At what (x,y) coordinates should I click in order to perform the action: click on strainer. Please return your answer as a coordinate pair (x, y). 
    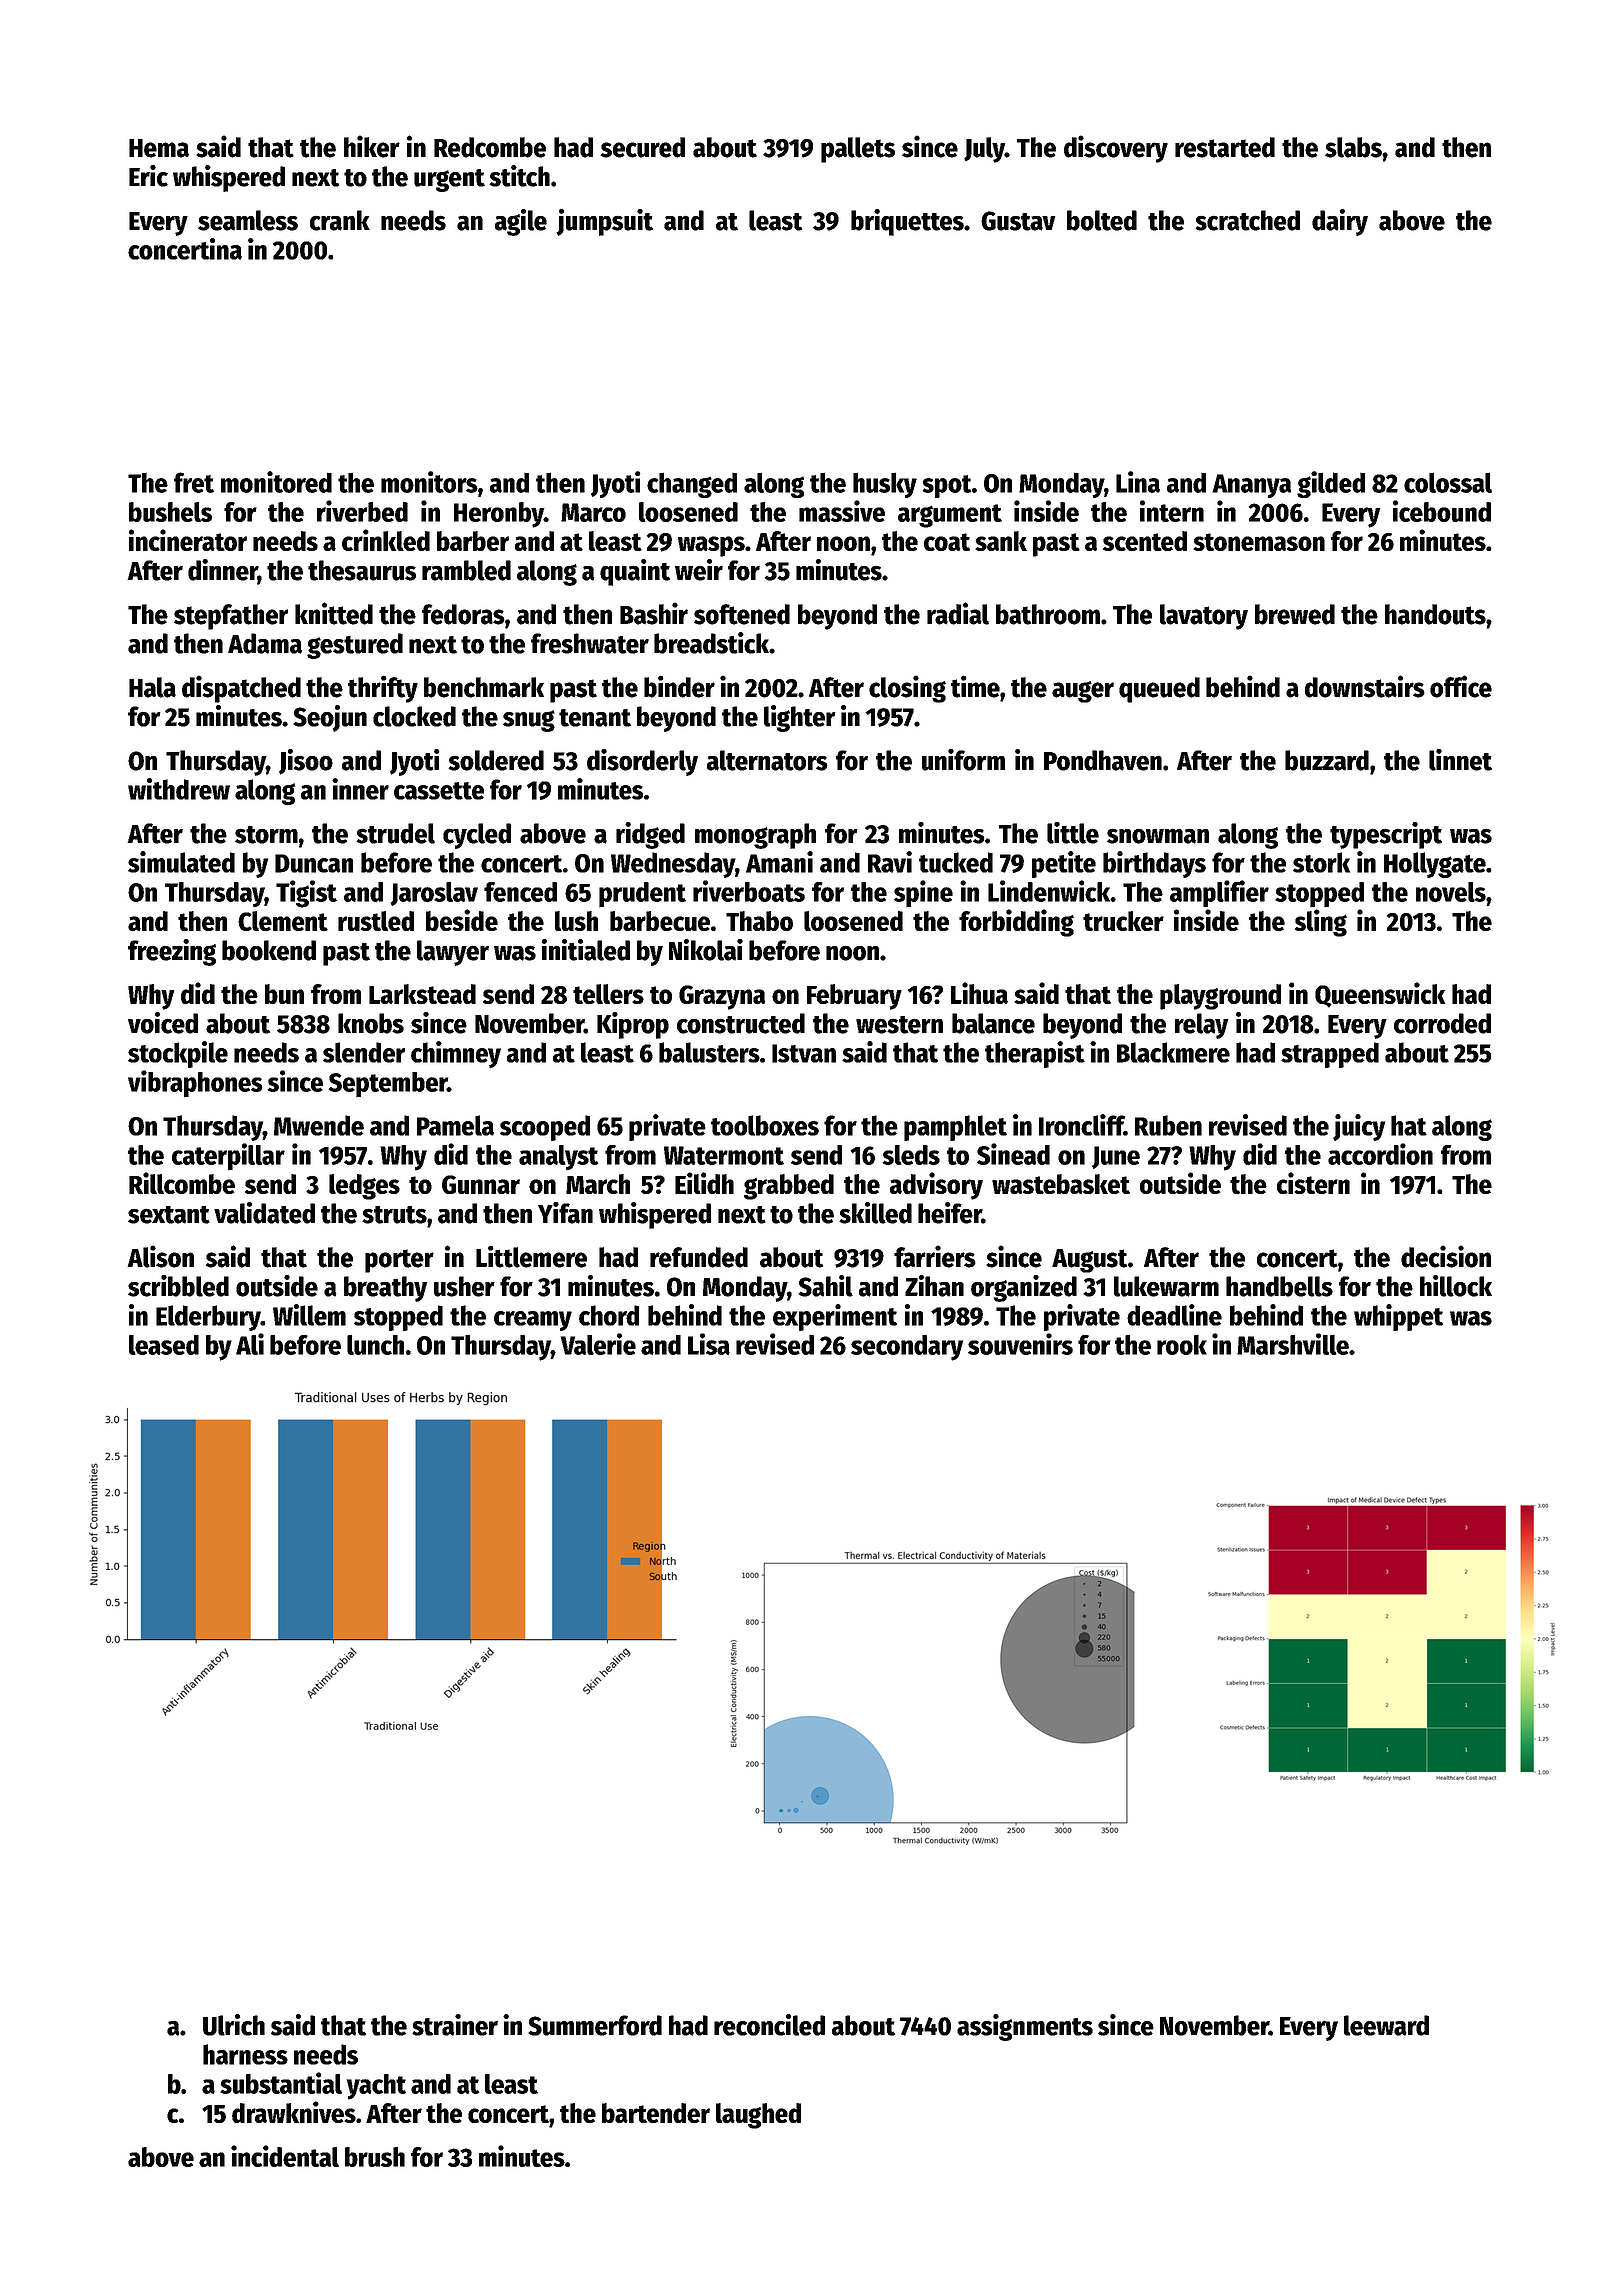
    Looking at the image, I should click on (455, 2025).
